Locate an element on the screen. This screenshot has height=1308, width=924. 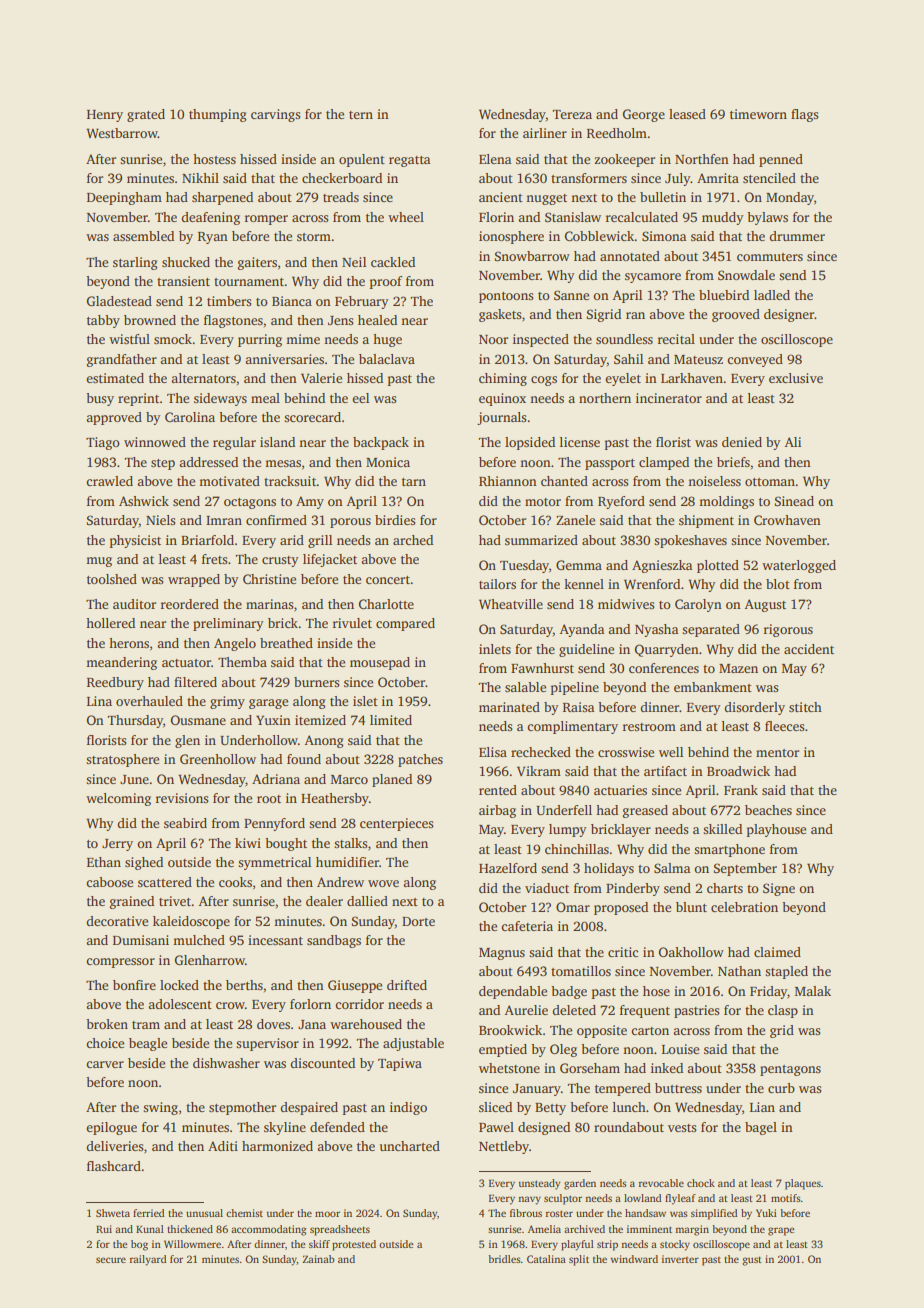
Northfen is located at coordinates (702, 159).
